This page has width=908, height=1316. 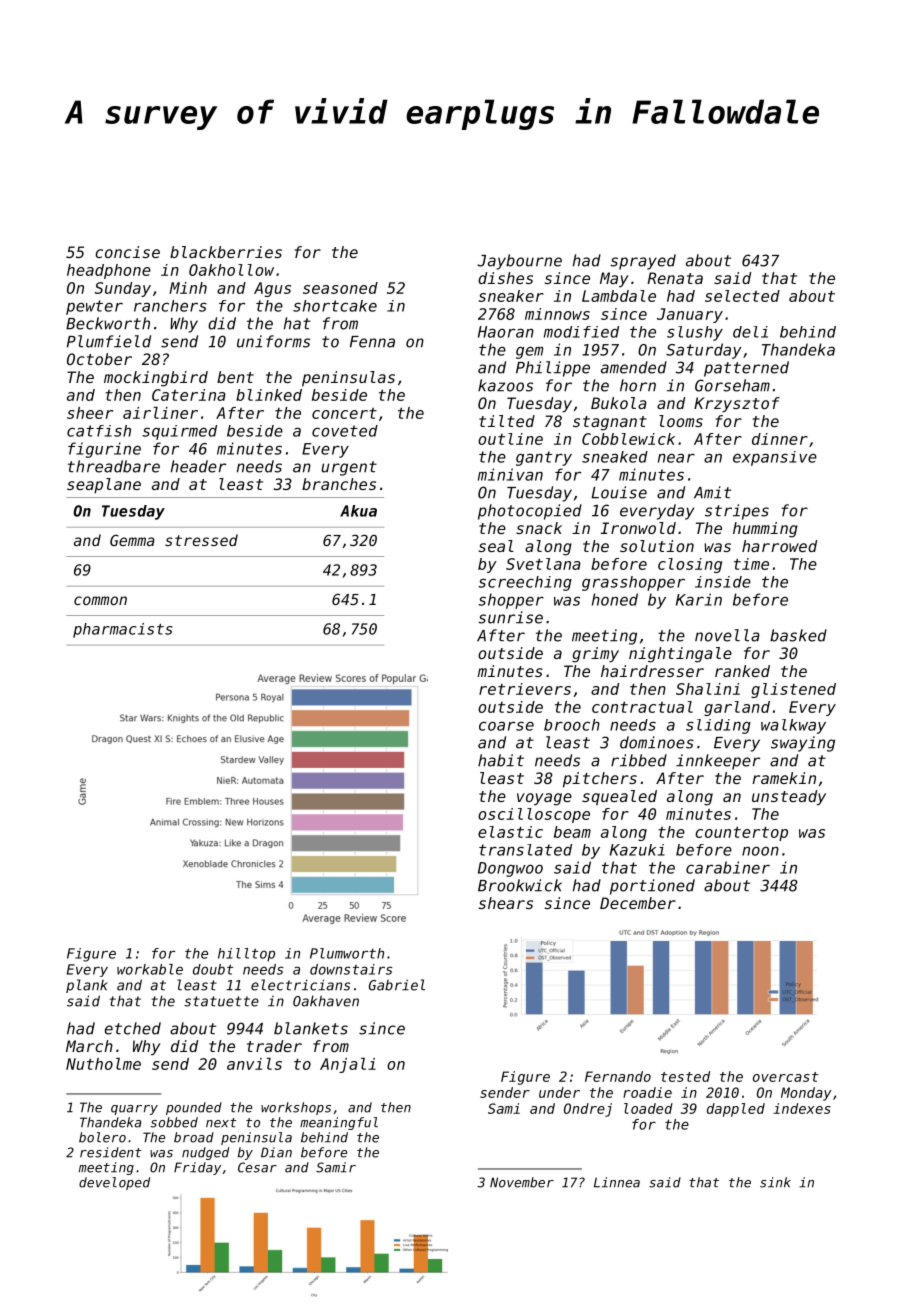 What do you see at coordinates (347, 953) in the page?
I see `Plumworth` at bounding box center [347, 953].
